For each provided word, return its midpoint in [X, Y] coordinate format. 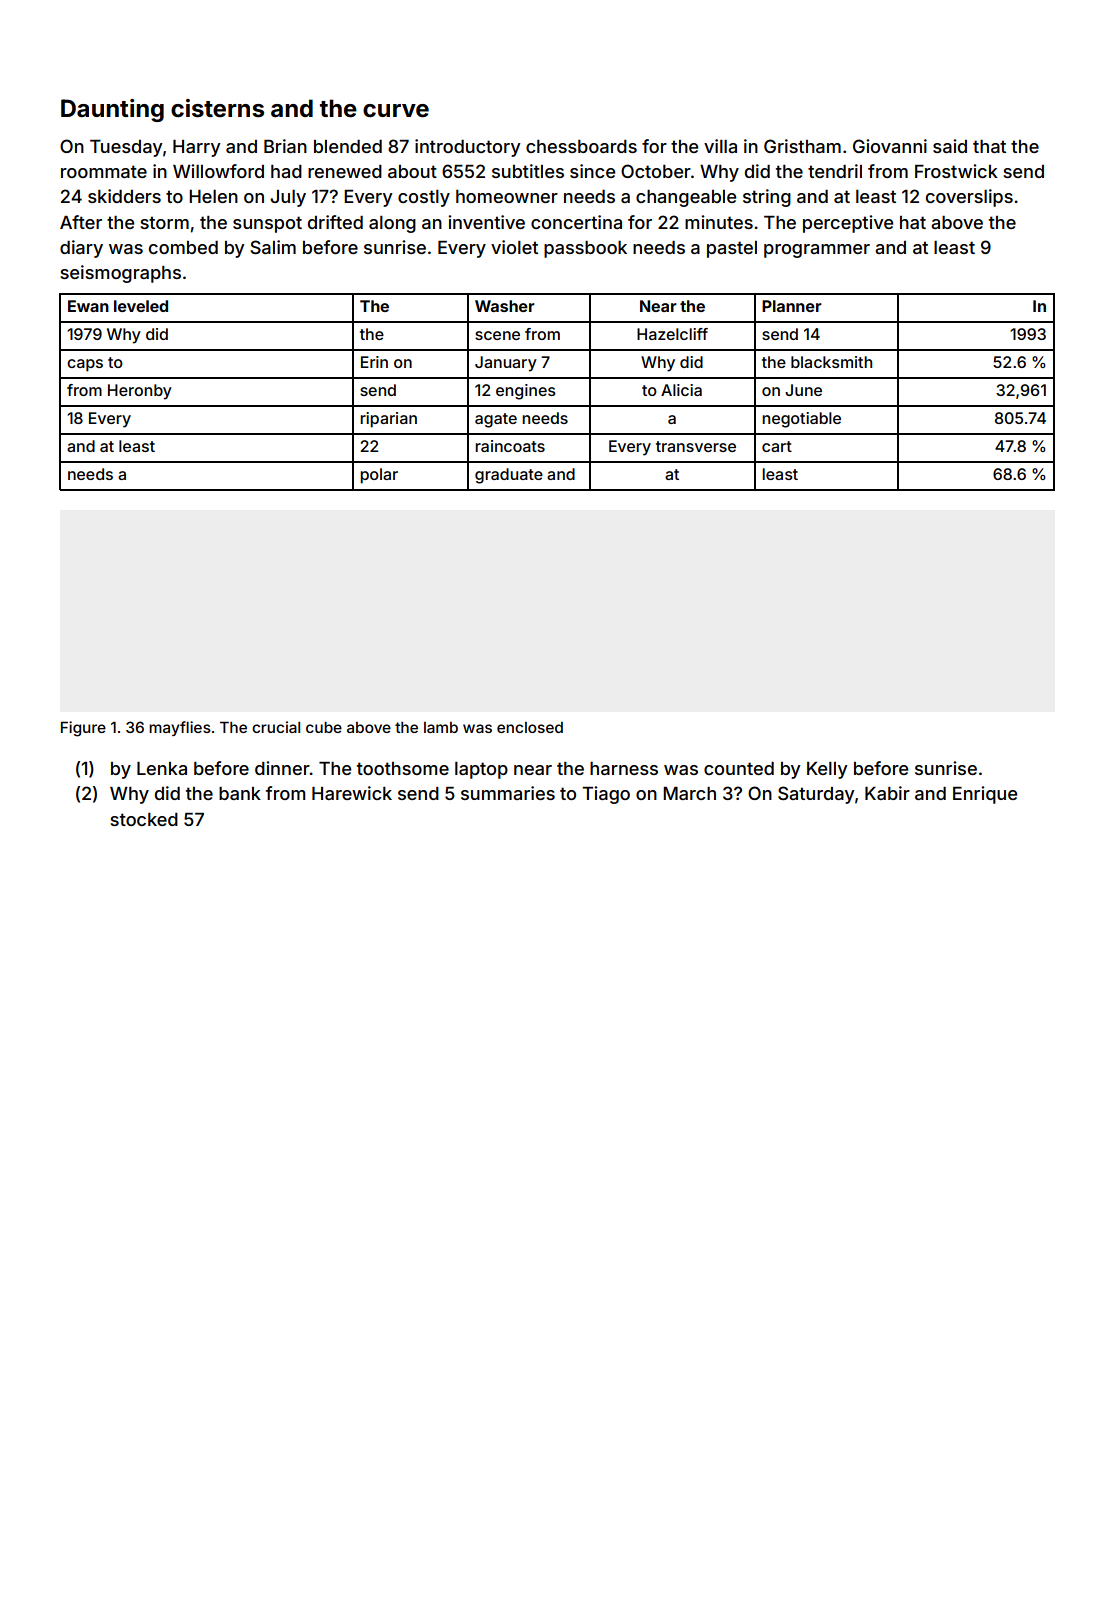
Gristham [802, 146]
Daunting [112, 110]
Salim [273, 247]
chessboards [581, 146]
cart [777, 446]
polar [379, 476]
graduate [509, 476]
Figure [83, 729]
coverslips [969, 198]
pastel [732, 249]
